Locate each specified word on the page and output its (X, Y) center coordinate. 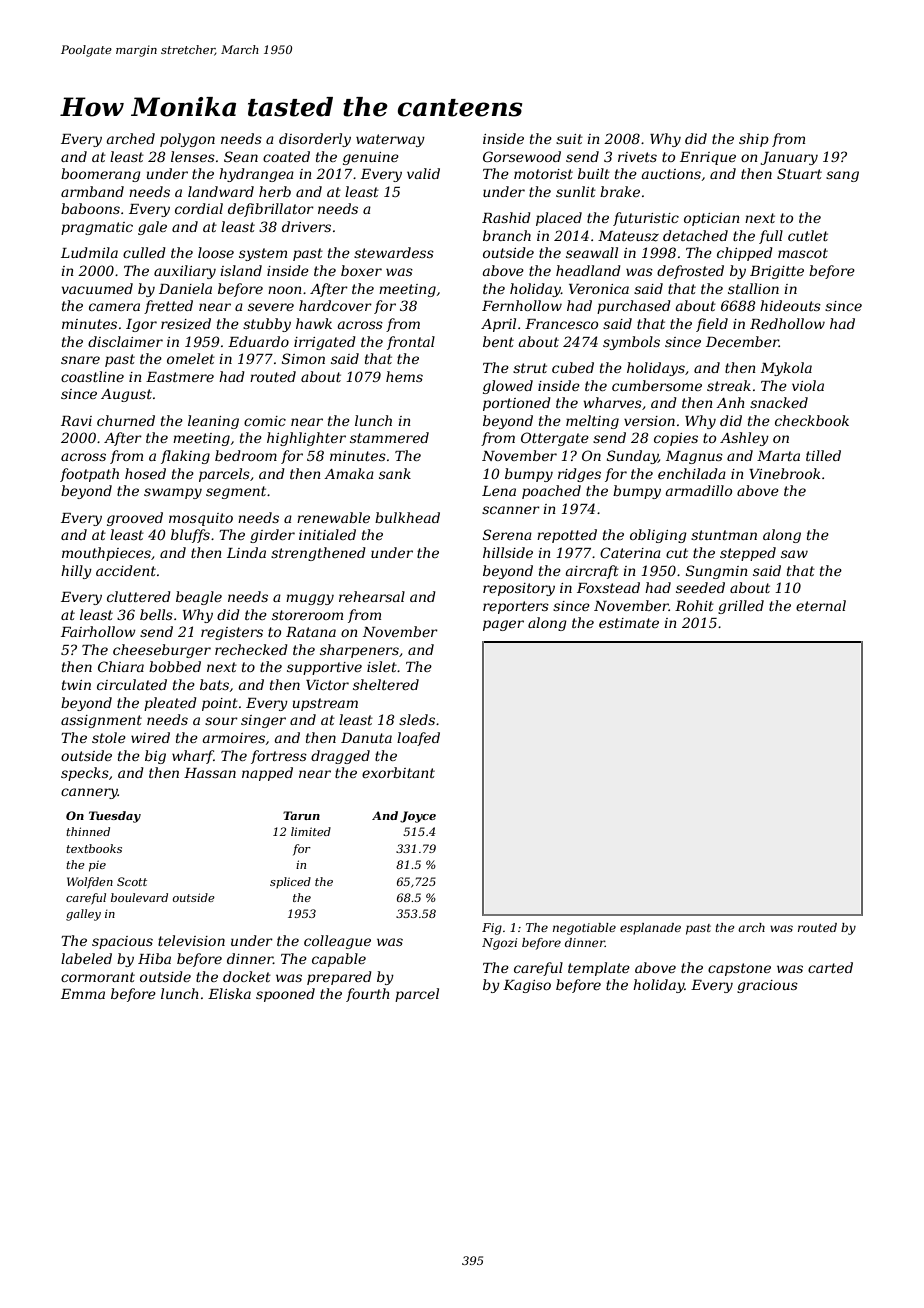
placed (559, 219)
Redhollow (787, 323)
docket (247, 976)
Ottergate (555, 439)
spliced (290, 882)
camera (114, 307)
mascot (803, 253)
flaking (185, 457)
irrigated (325, 343)
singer (263, 721)
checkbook (812, 420)
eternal (821, 605)
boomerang (101, 175)
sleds (417, 719)
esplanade (650, 929)
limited (311, 831)
